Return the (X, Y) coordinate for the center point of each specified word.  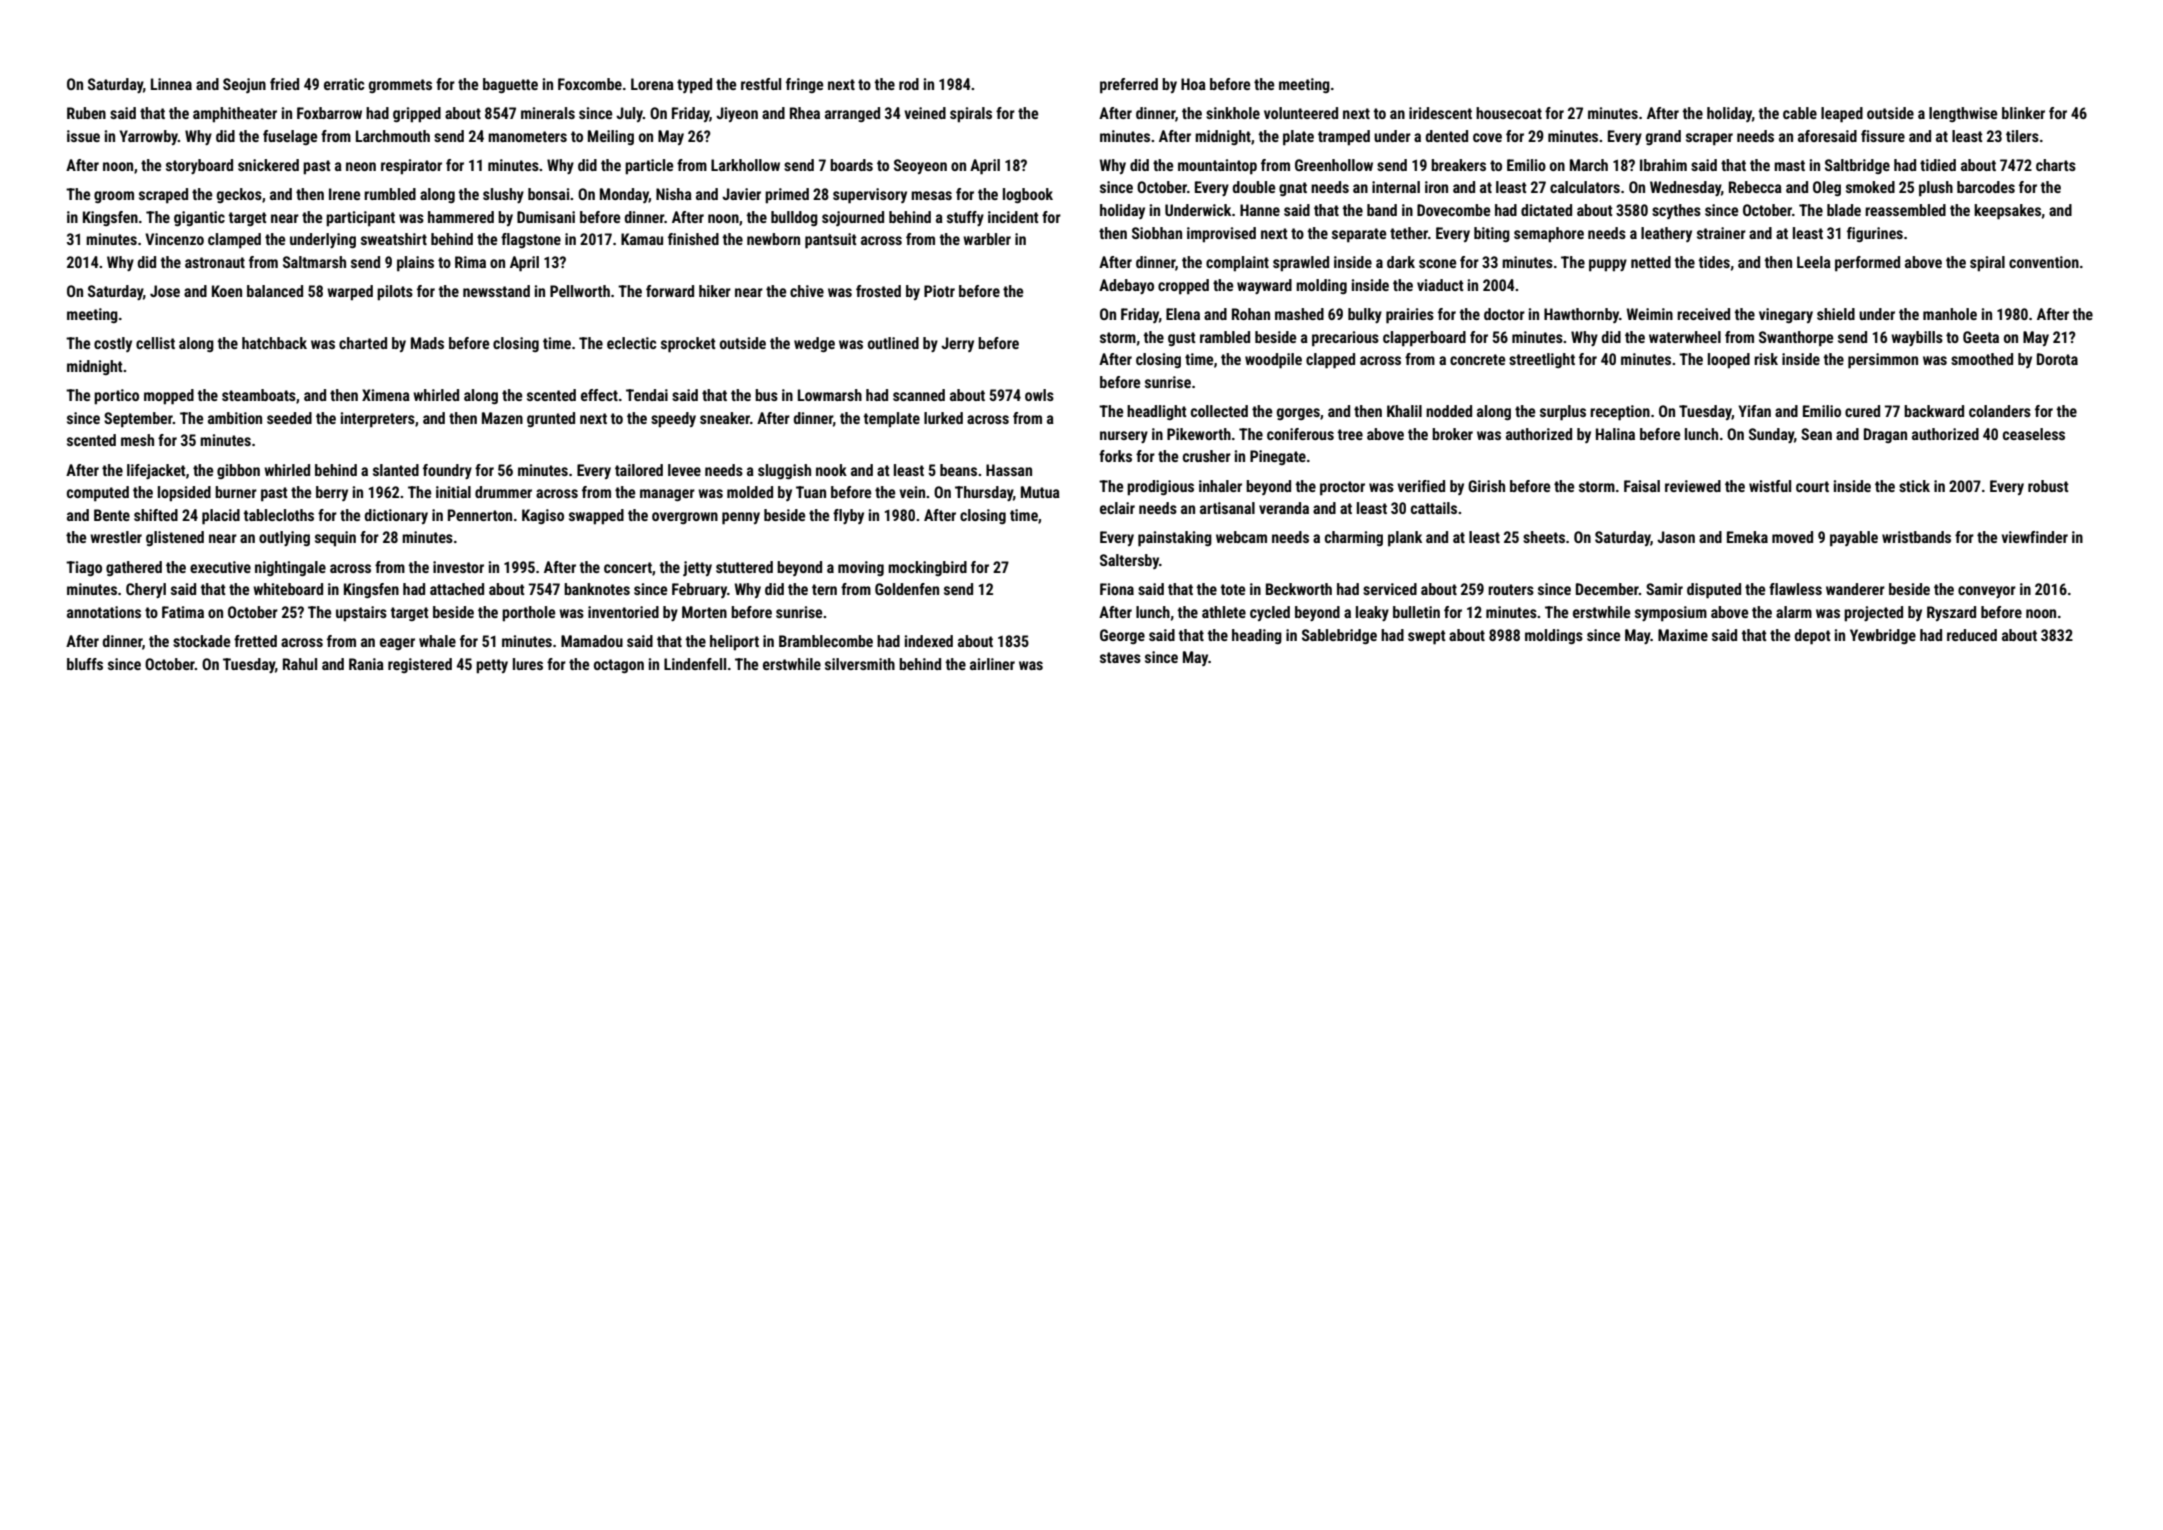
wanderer (1855, 589)
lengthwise (1963, 114)
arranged (852, 114)
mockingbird (927, 568)
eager (397, 644)
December (1607, 589)
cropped (1183, 287)
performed (1867, 264)
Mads (427, 343)
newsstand (496, 291)
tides (1714, 262)
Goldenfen (907, 589)
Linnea (171, 84)
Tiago (84, 568)
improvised (1221, 235)
